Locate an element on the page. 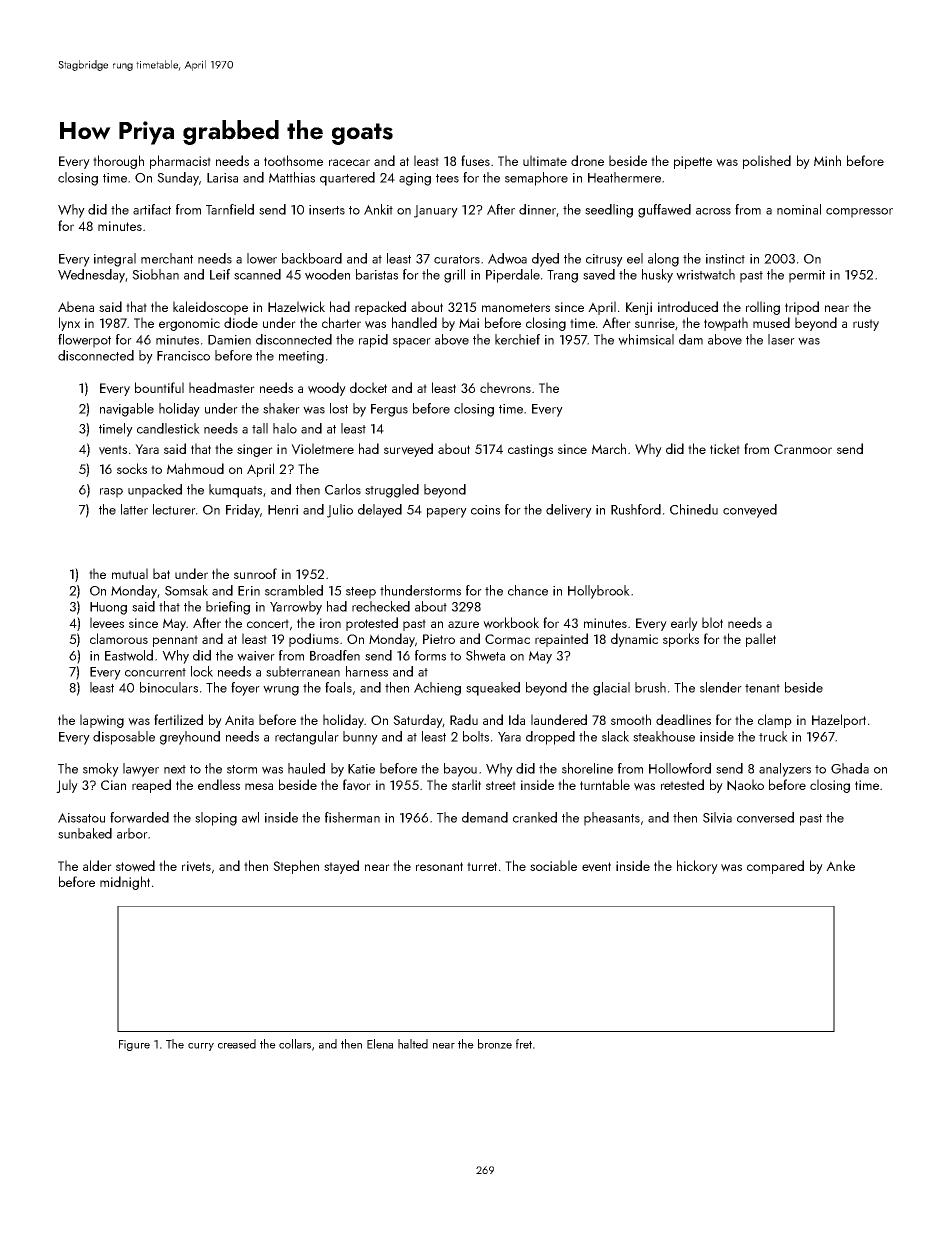  Stephen is located at coordinates (296, 867).
